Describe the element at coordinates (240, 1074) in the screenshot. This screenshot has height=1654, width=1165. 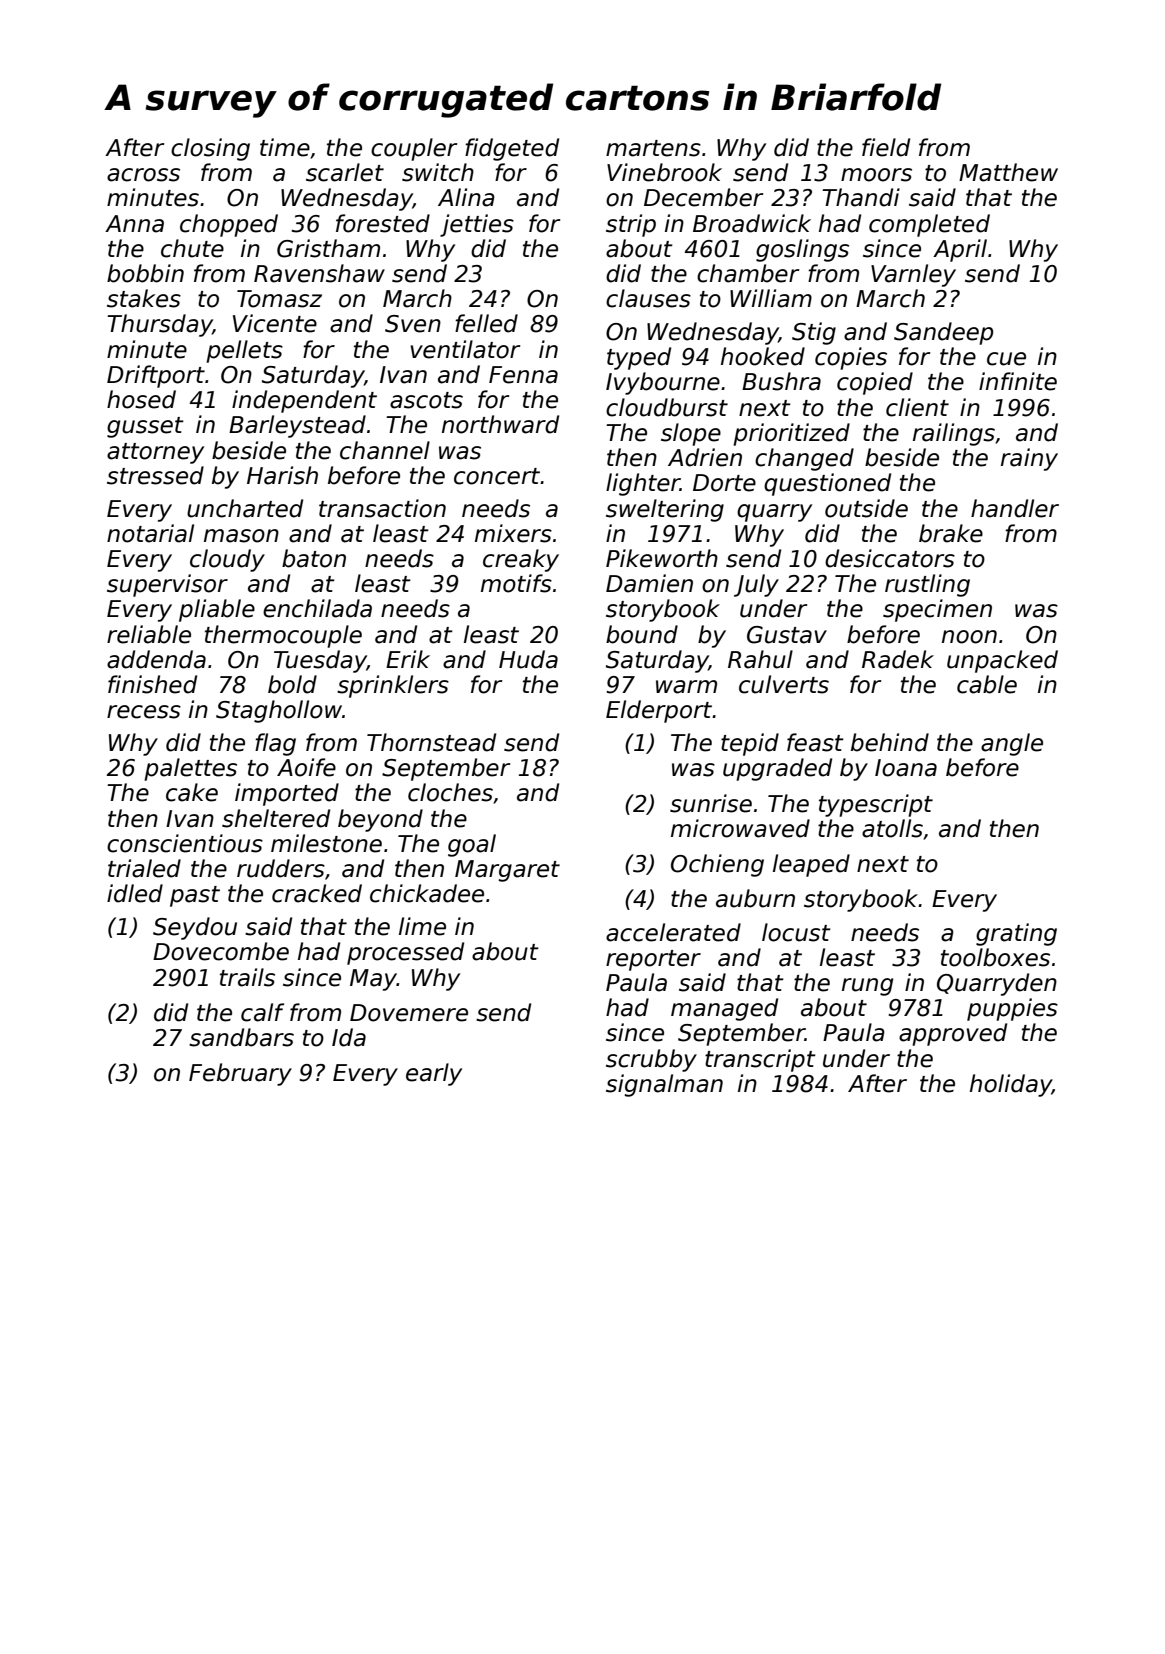
I see `February` at that location.
